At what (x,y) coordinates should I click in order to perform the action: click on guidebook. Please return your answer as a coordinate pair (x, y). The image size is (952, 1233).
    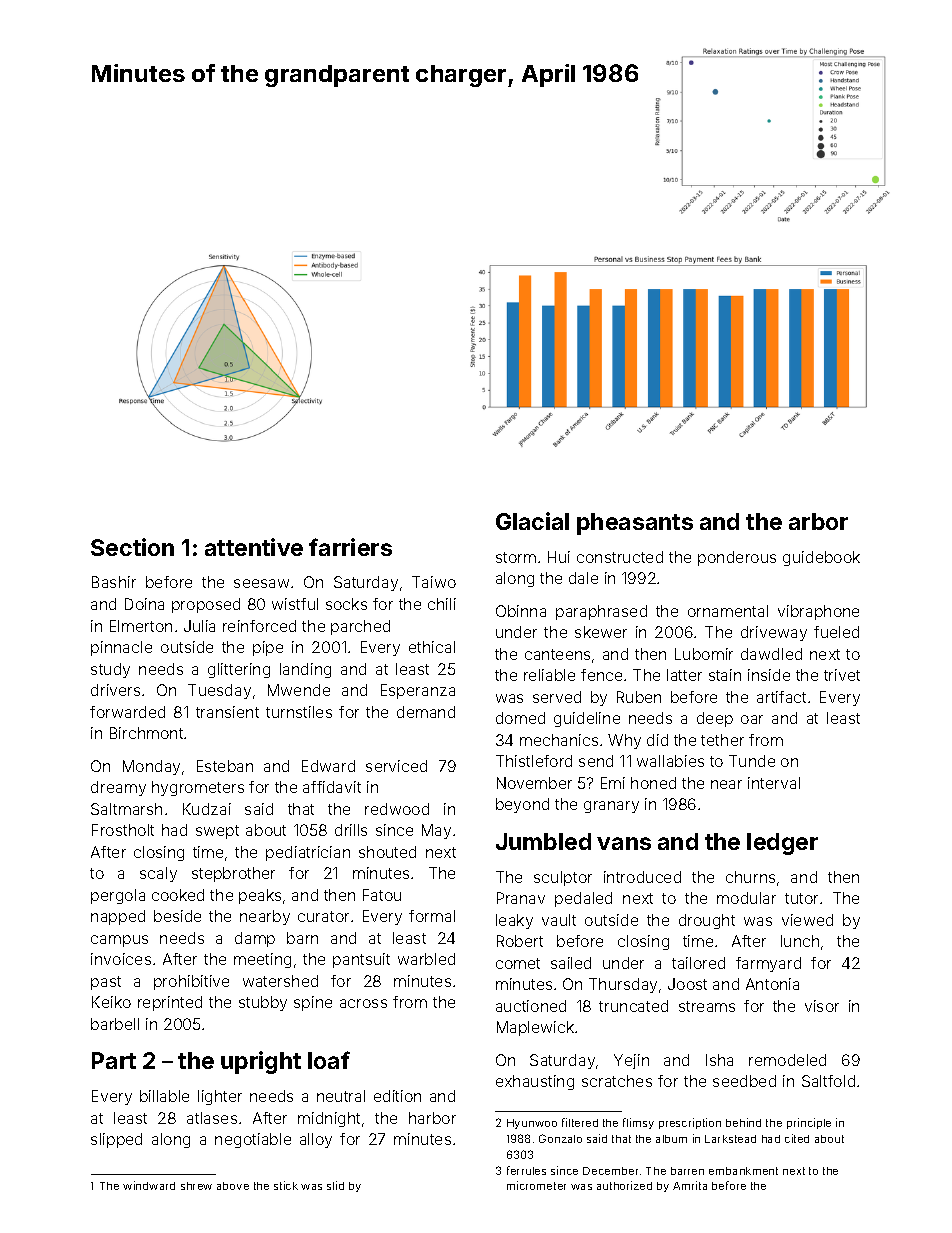
    Looking at the image, I should click on (821, 558).
